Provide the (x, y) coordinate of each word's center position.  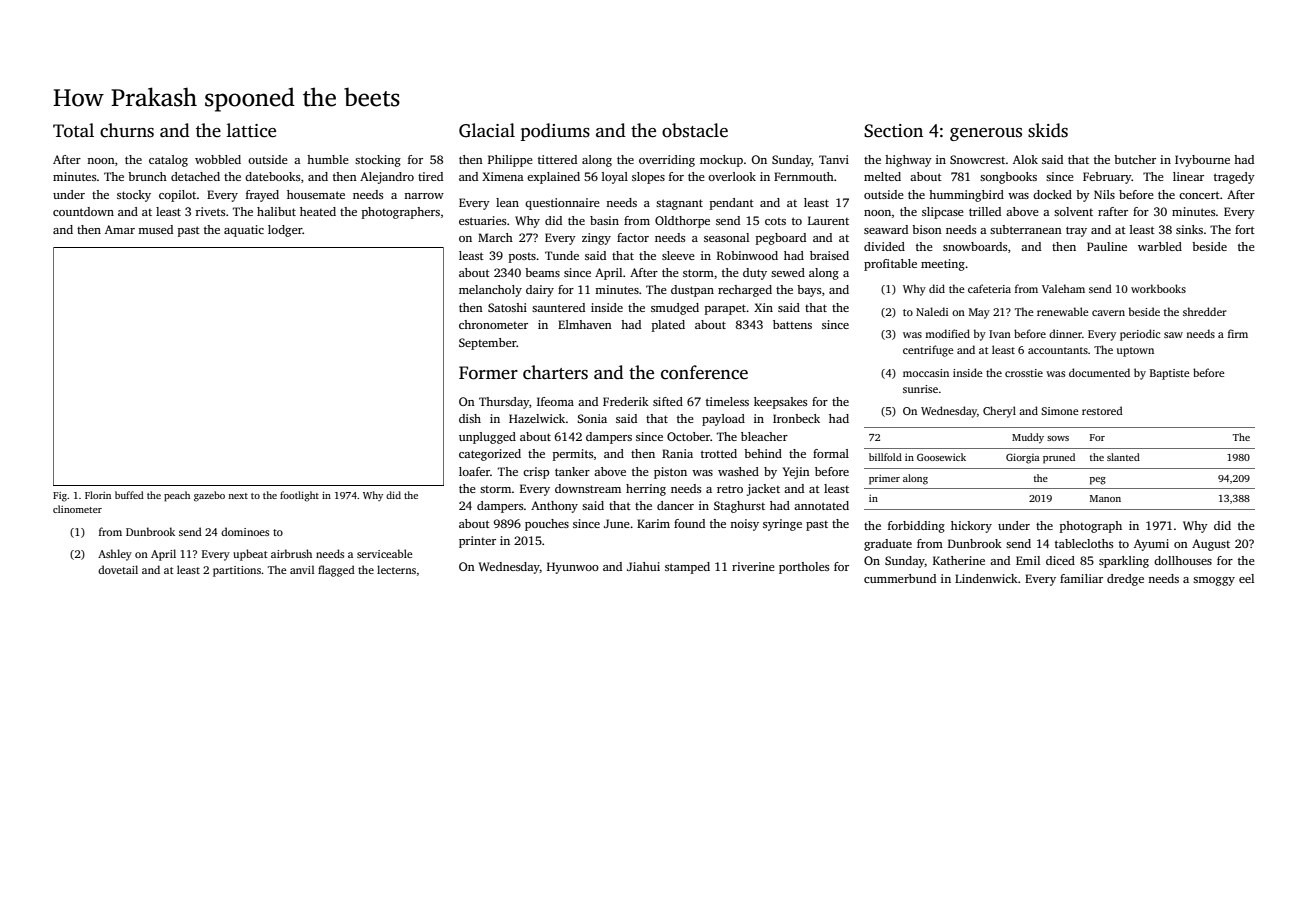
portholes (804, 568)
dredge (1125, 580)
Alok (1025, 159)
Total (73, 130)
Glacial (487, 130)
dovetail (118, 569)
